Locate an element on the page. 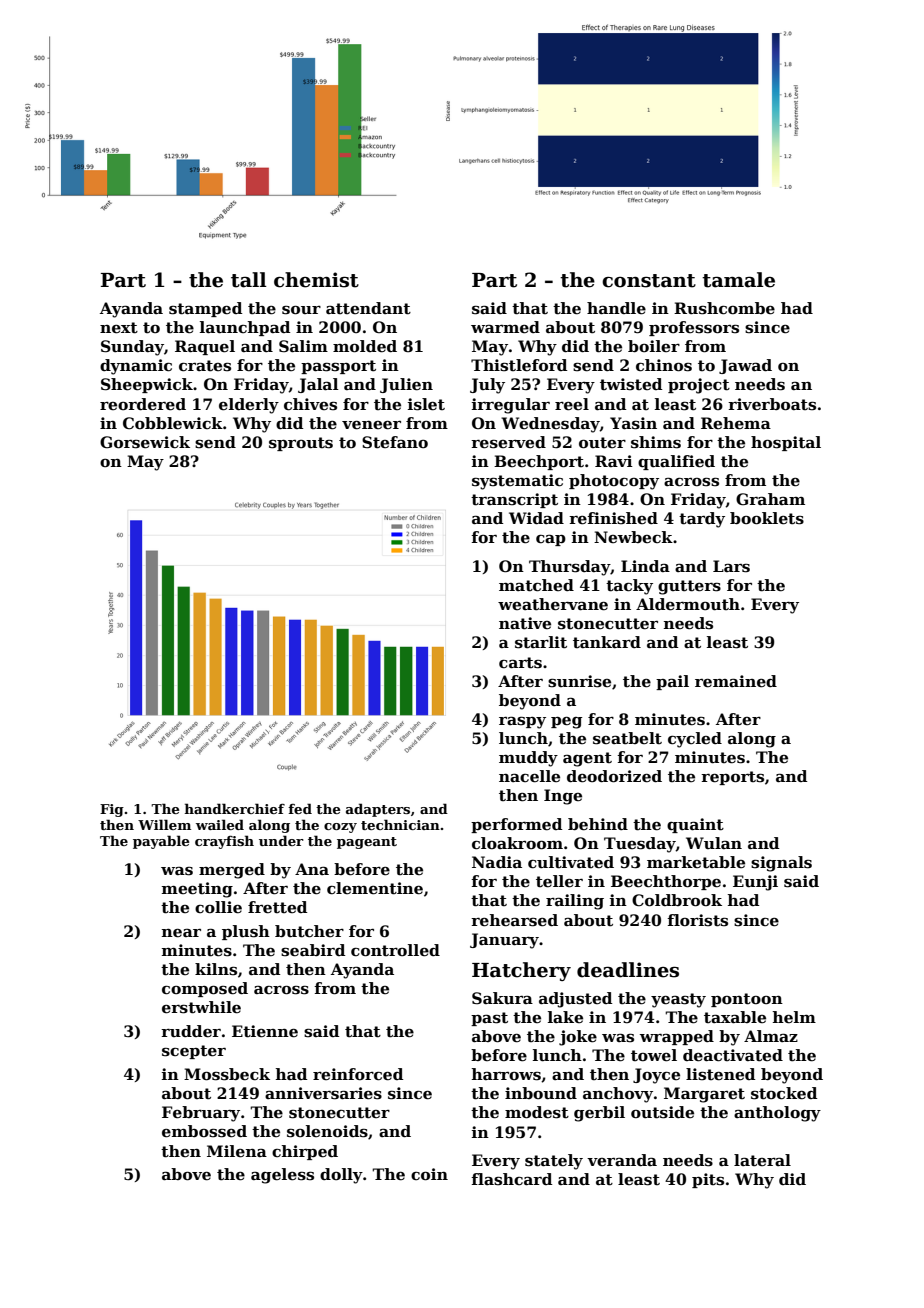 The width and height of the document is (924, 1308). sprouts is located at coordinates (301, 444).
